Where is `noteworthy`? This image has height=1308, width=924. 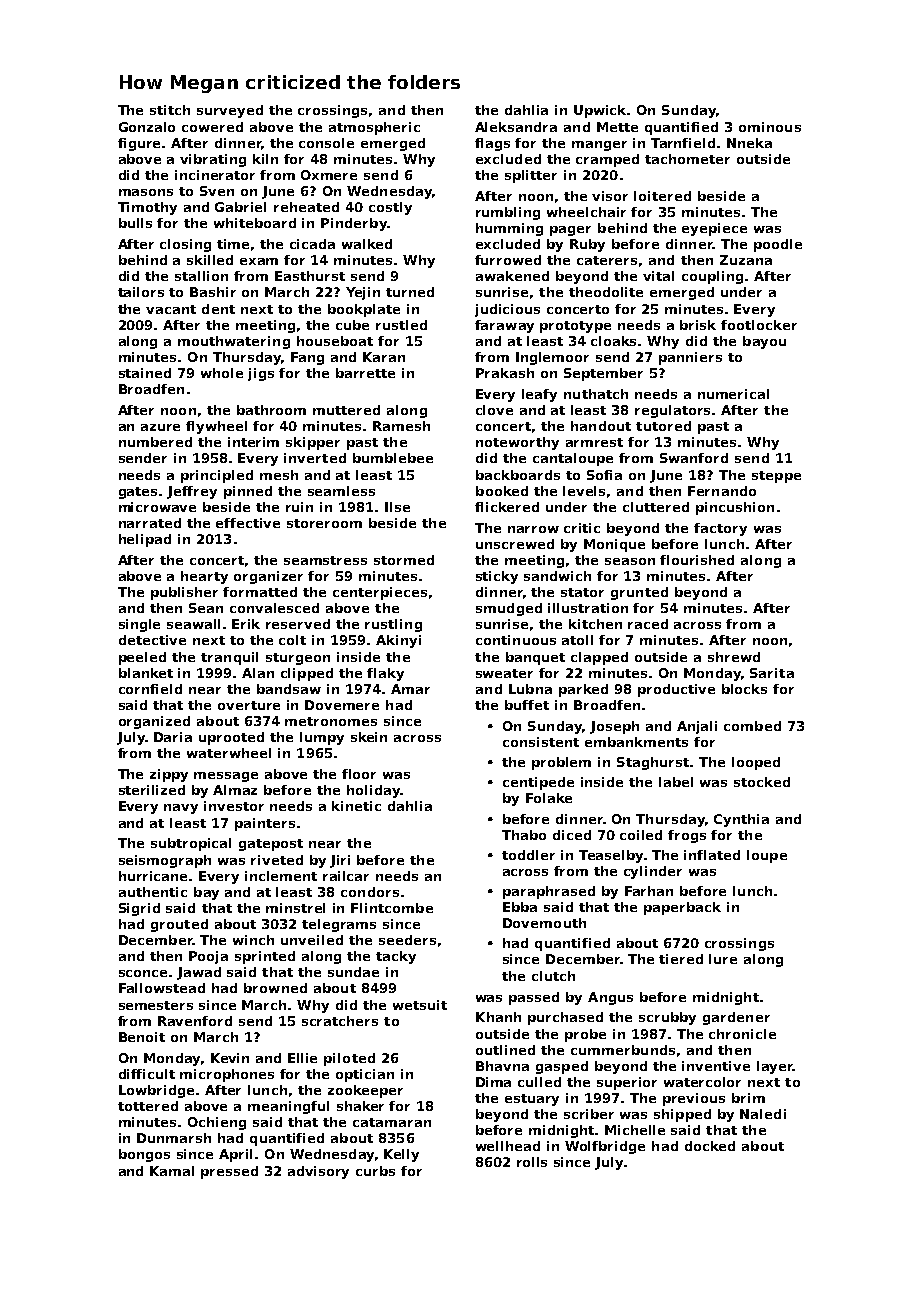
noteworthy is located at coordinates (517, 443).
